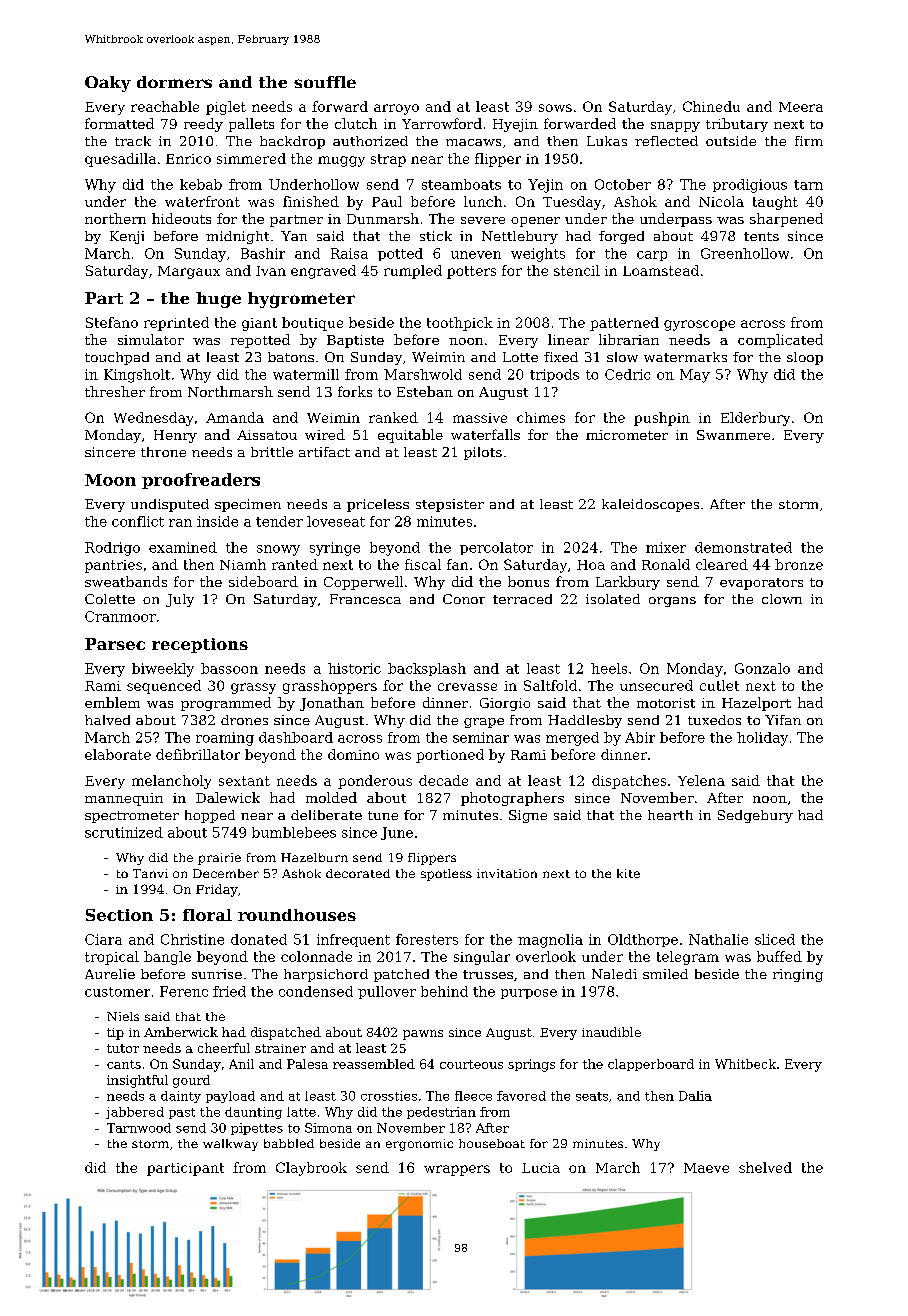 This image has width=908, height=1316. I want to click on arroyo, so click(396, 109).
